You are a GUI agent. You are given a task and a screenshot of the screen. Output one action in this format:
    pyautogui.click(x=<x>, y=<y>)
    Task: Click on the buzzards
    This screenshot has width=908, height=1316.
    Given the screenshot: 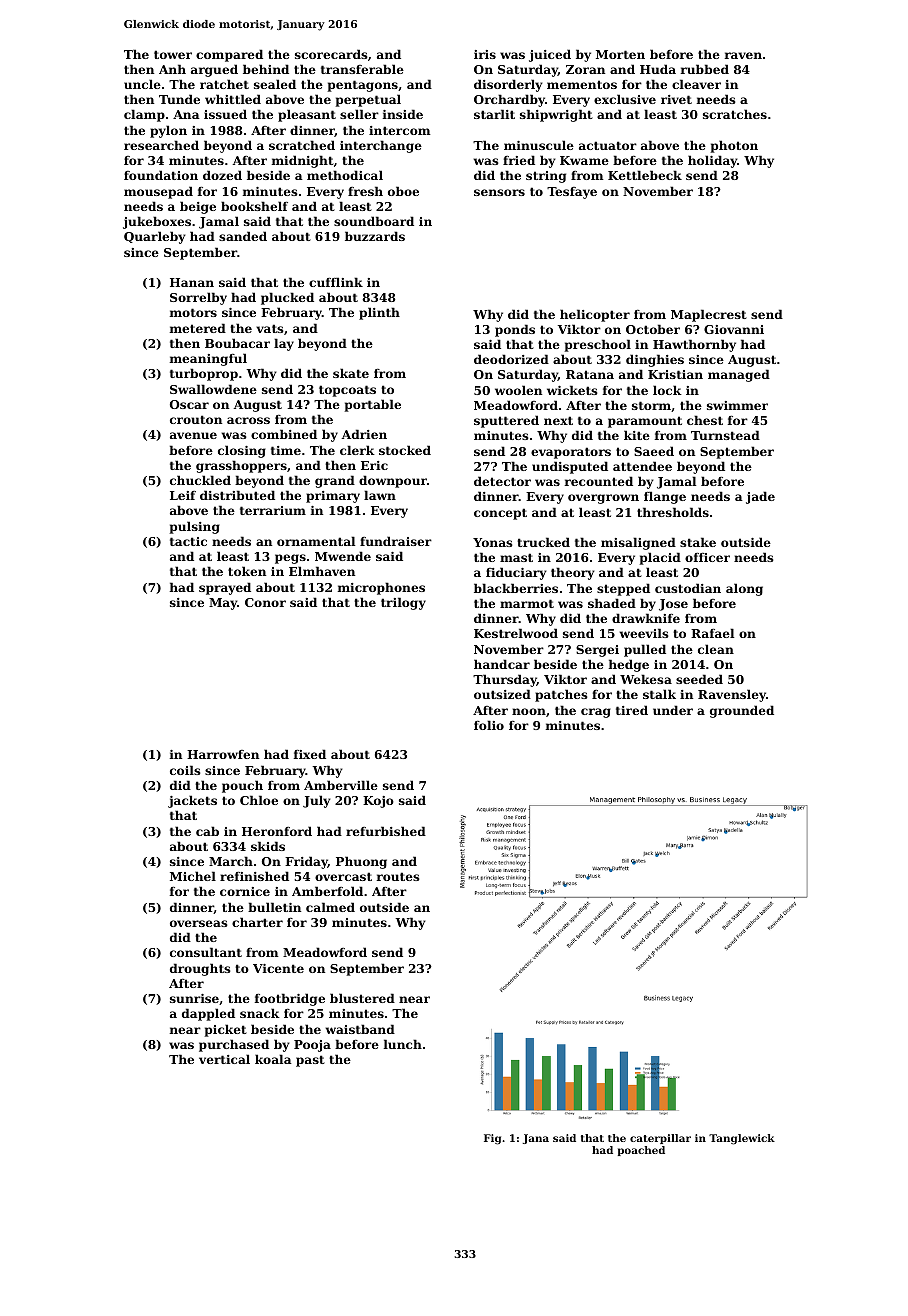 What is the action you would take?
    pyautogui.click(x=375, y=236)
